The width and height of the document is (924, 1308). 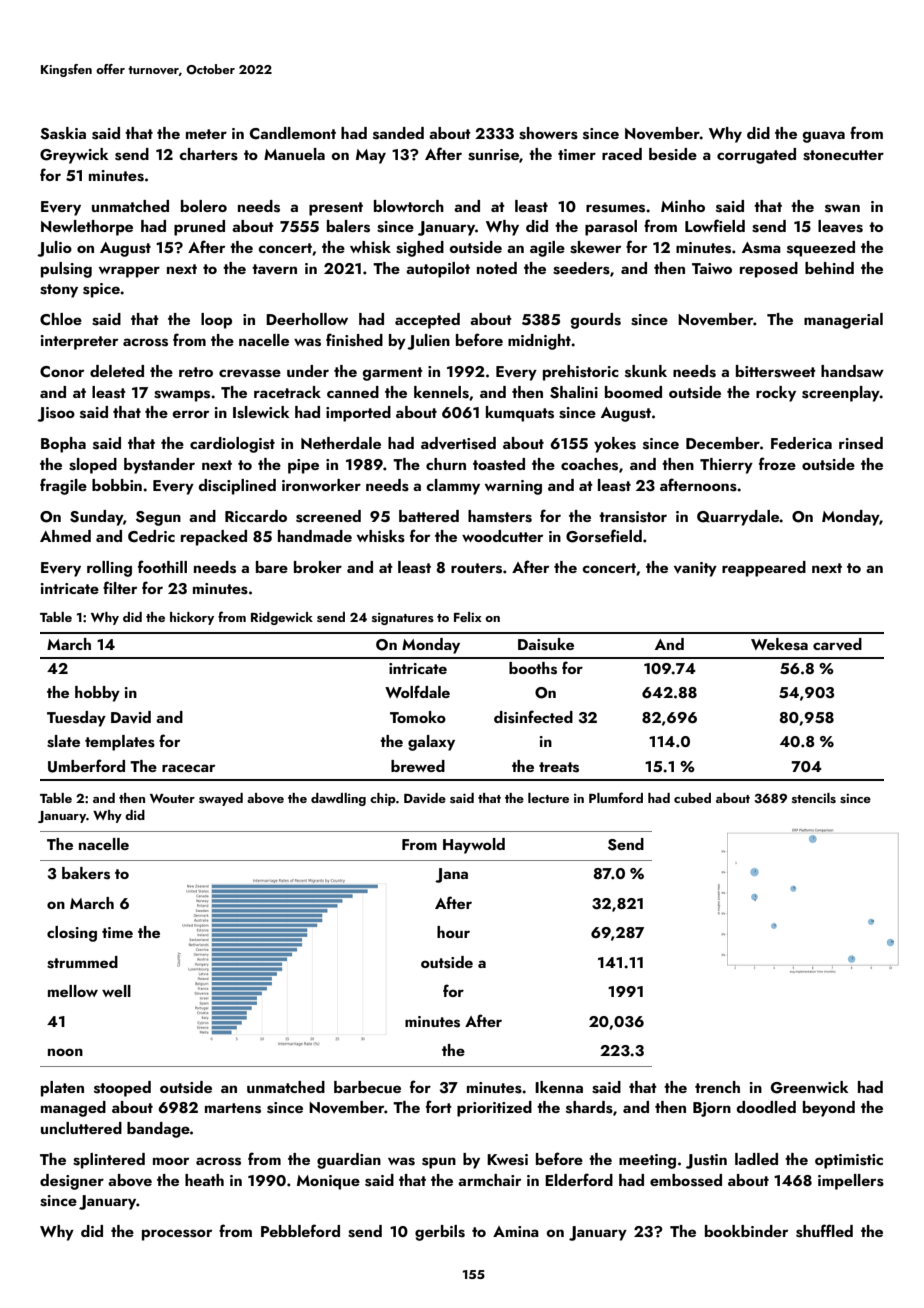 What do you see at coordinates (158, 1130) in the document?
I see `bandage` at bounding box center [158, 1130].
